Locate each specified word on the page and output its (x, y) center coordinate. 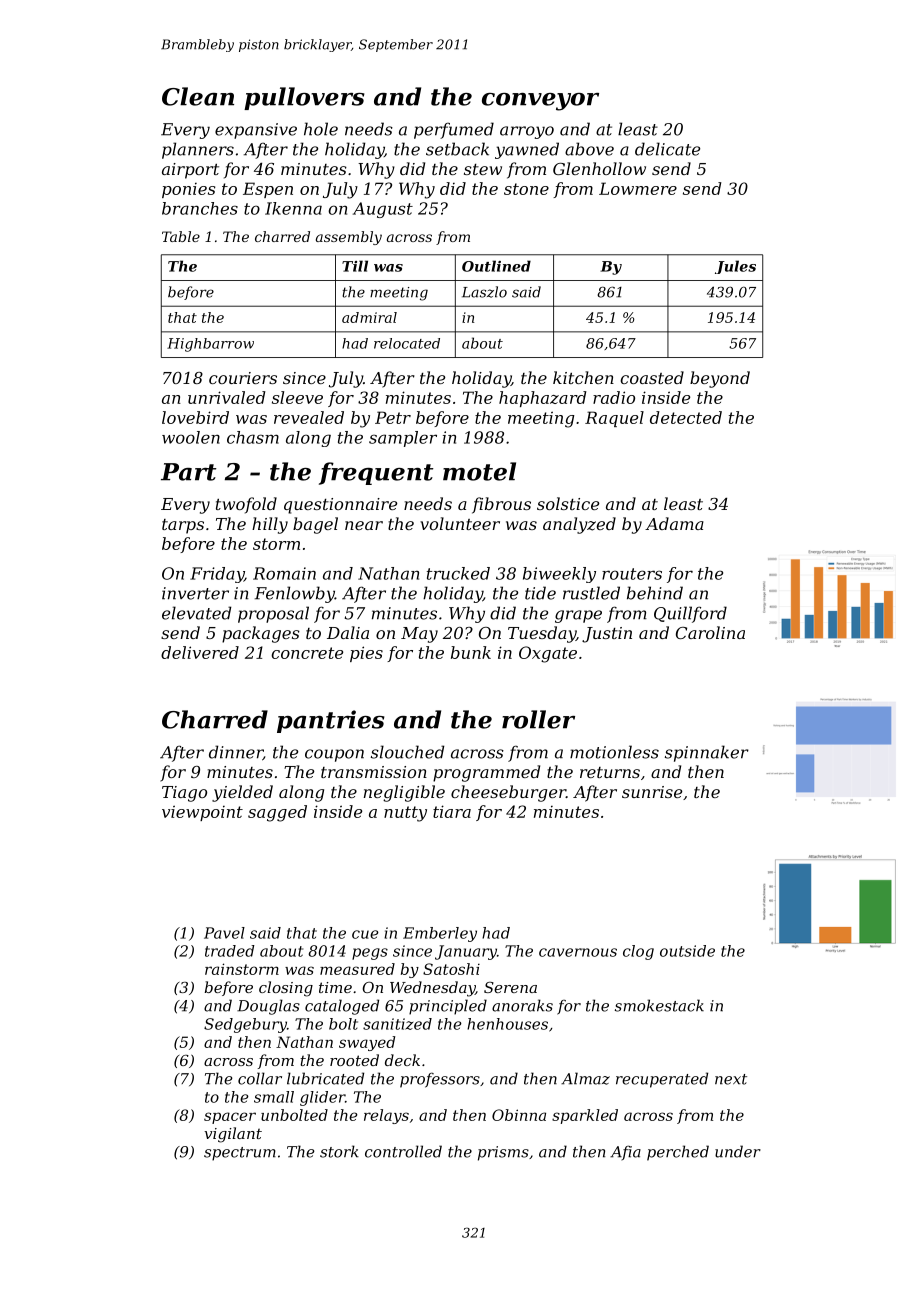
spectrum (240, 1154)
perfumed (454, 130)
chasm (253, 437)
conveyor (540, 102)
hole (321, 129)
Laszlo (484, 292)
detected (686, 417)
